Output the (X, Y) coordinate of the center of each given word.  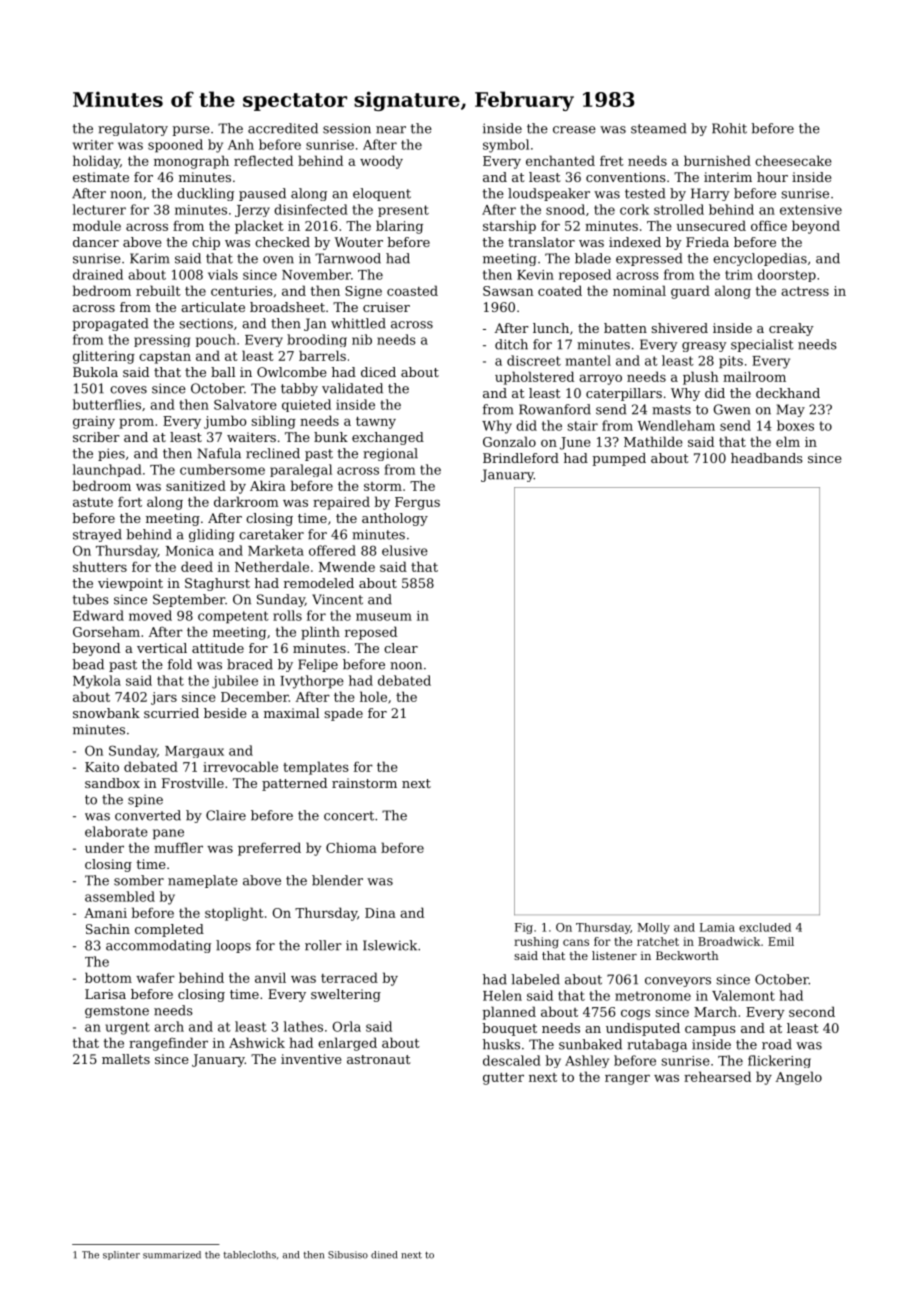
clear (401, 648)
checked (282, 242)
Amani (105, 913)
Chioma (351, 847)
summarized (172, 1255)
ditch (511, 344)
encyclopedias (760, 259)
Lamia (717, 927)
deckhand (788, 393)
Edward (98, 615)
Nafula (219, 453)
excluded (765, 927)
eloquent (382, 194)
